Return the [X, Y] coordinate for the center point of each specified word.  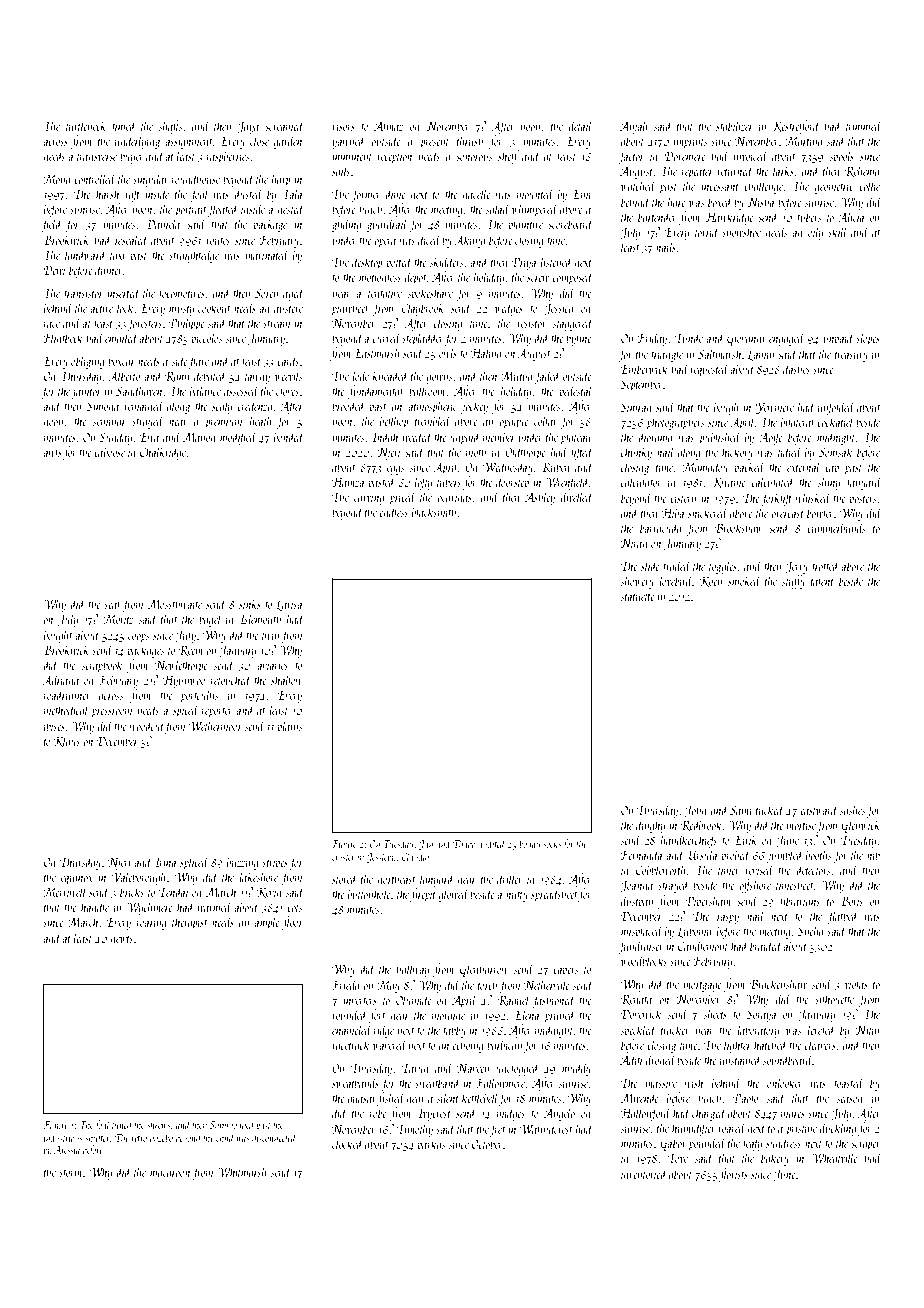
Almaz [388, 125]
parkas [431, 1145]
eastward [819, 809]
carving [369, 499]
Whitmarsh [242, 1171]
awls [52, 451]
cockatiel [836, 421]
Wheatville [834, 1157]
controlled [95, 178]
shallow [287, 679]
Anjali [634, 127]
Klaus [67, 741]
